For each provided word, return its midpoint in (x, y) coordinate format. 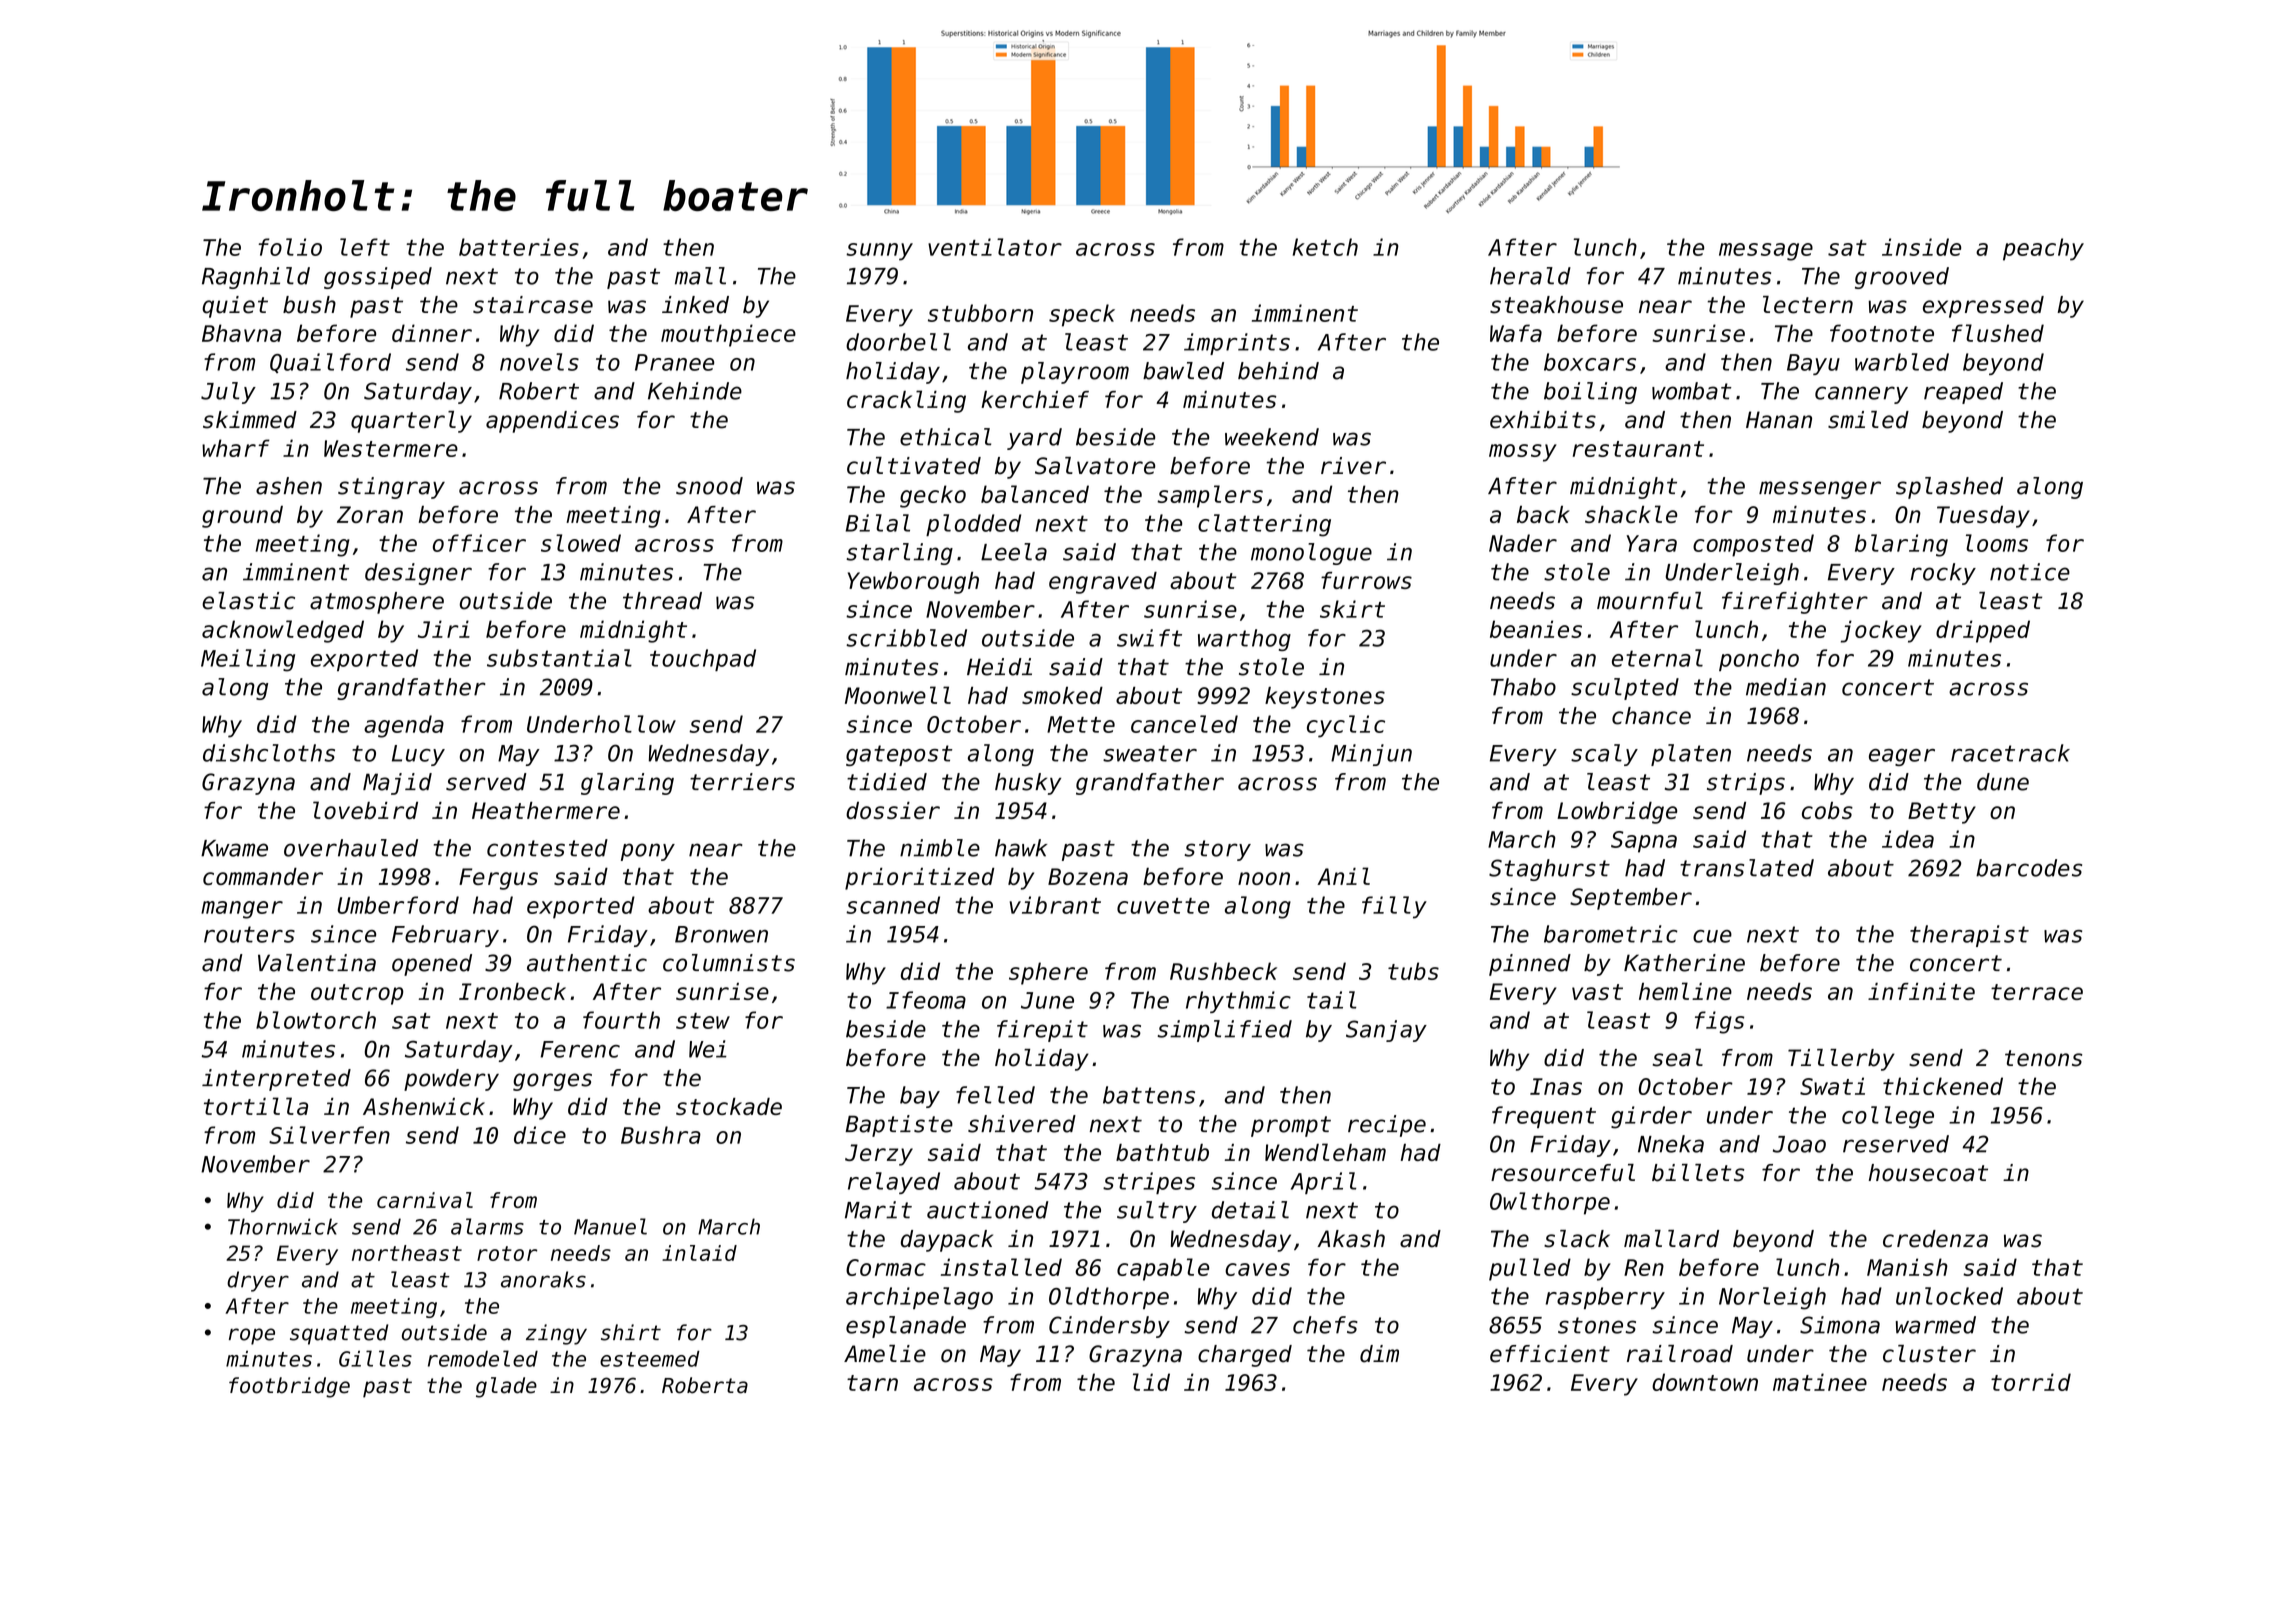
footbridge (289, 1387)
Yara (1651, 543)
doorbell (898, 342)
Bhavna (241, 333)
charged (1245, 1356)
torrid (2031, 1382)
